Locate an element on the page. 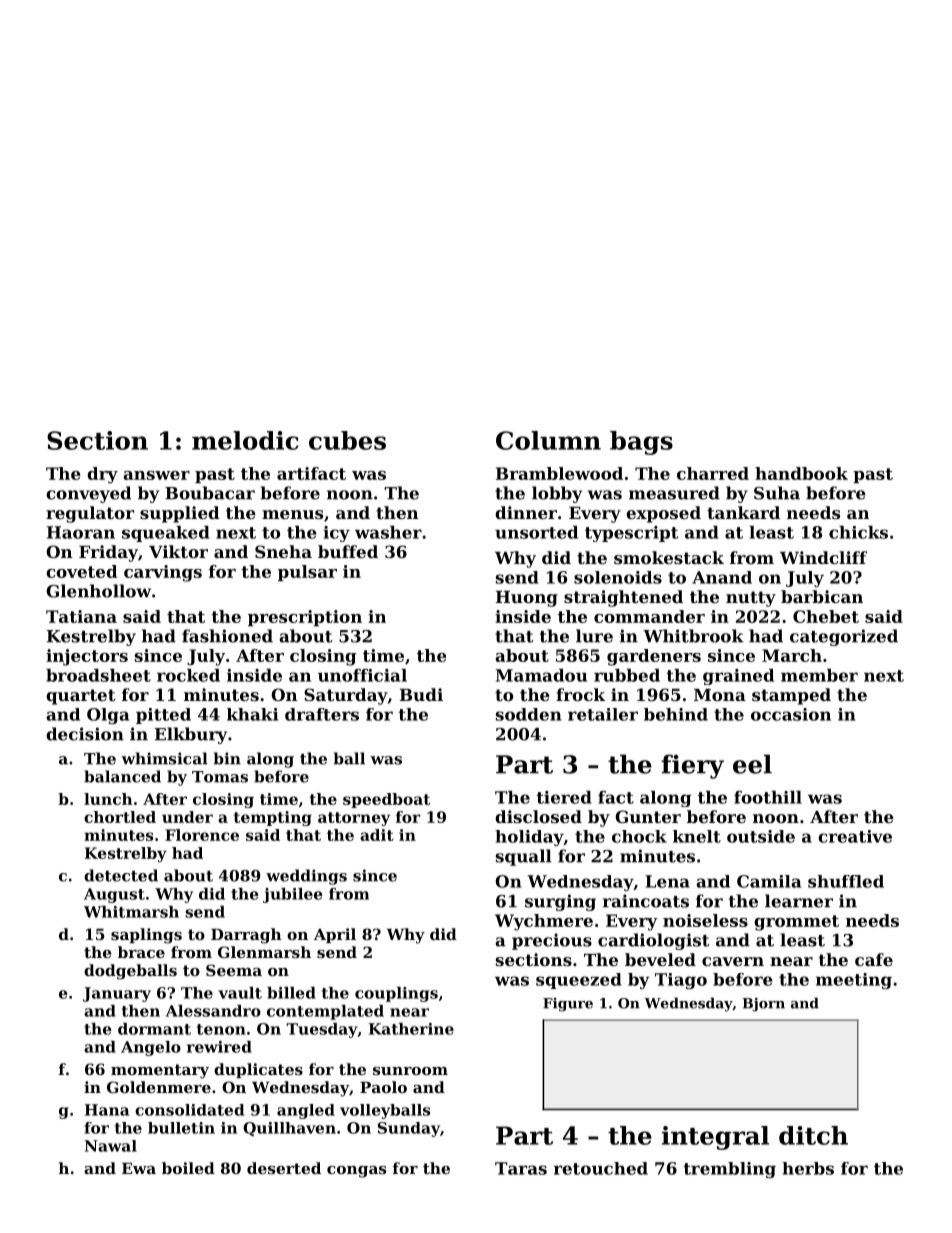 This document has width=952, height=1233. learner is located at coordinates (799, 901).
